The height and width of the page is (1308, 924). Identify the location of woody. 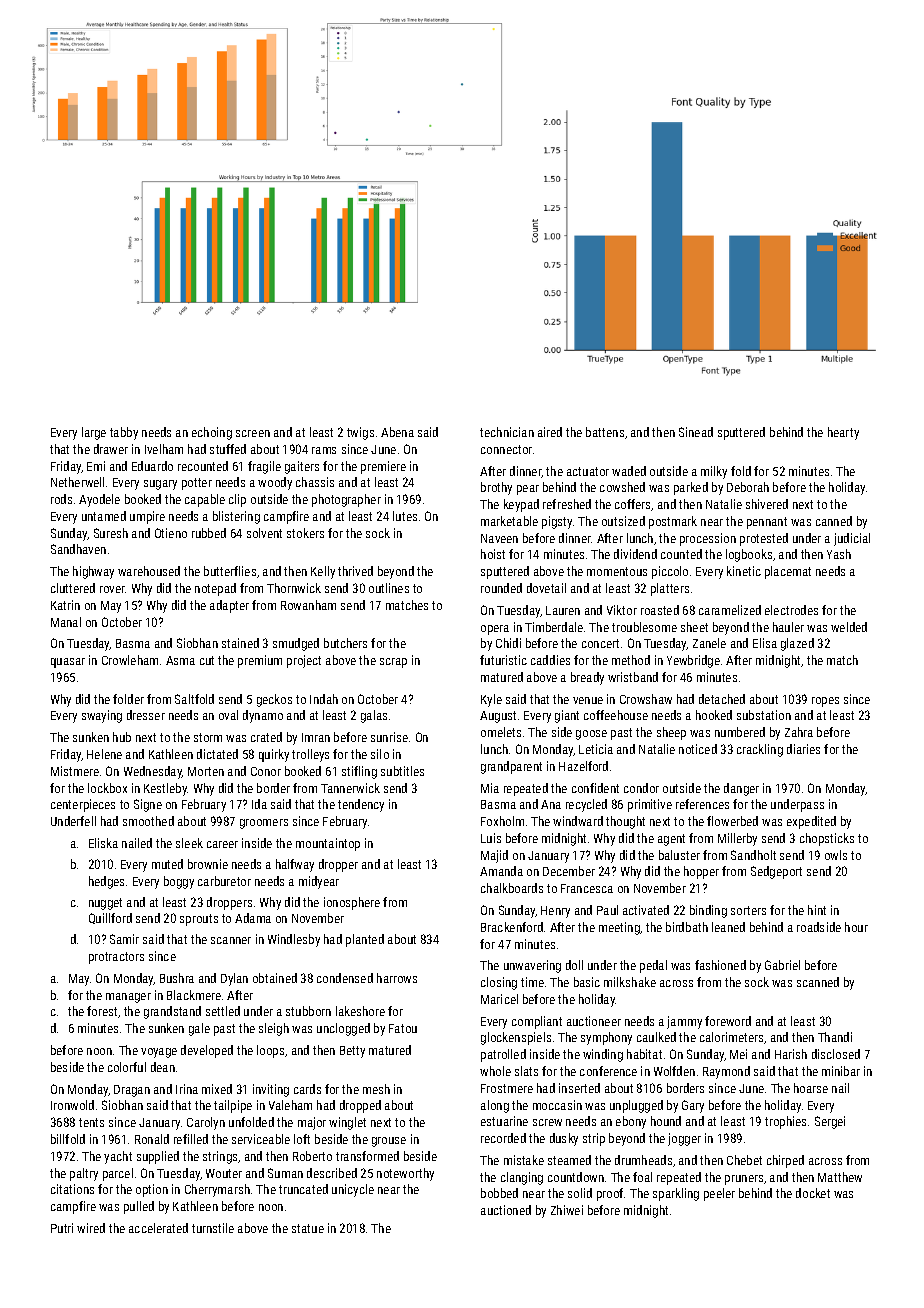
(275, 483).
